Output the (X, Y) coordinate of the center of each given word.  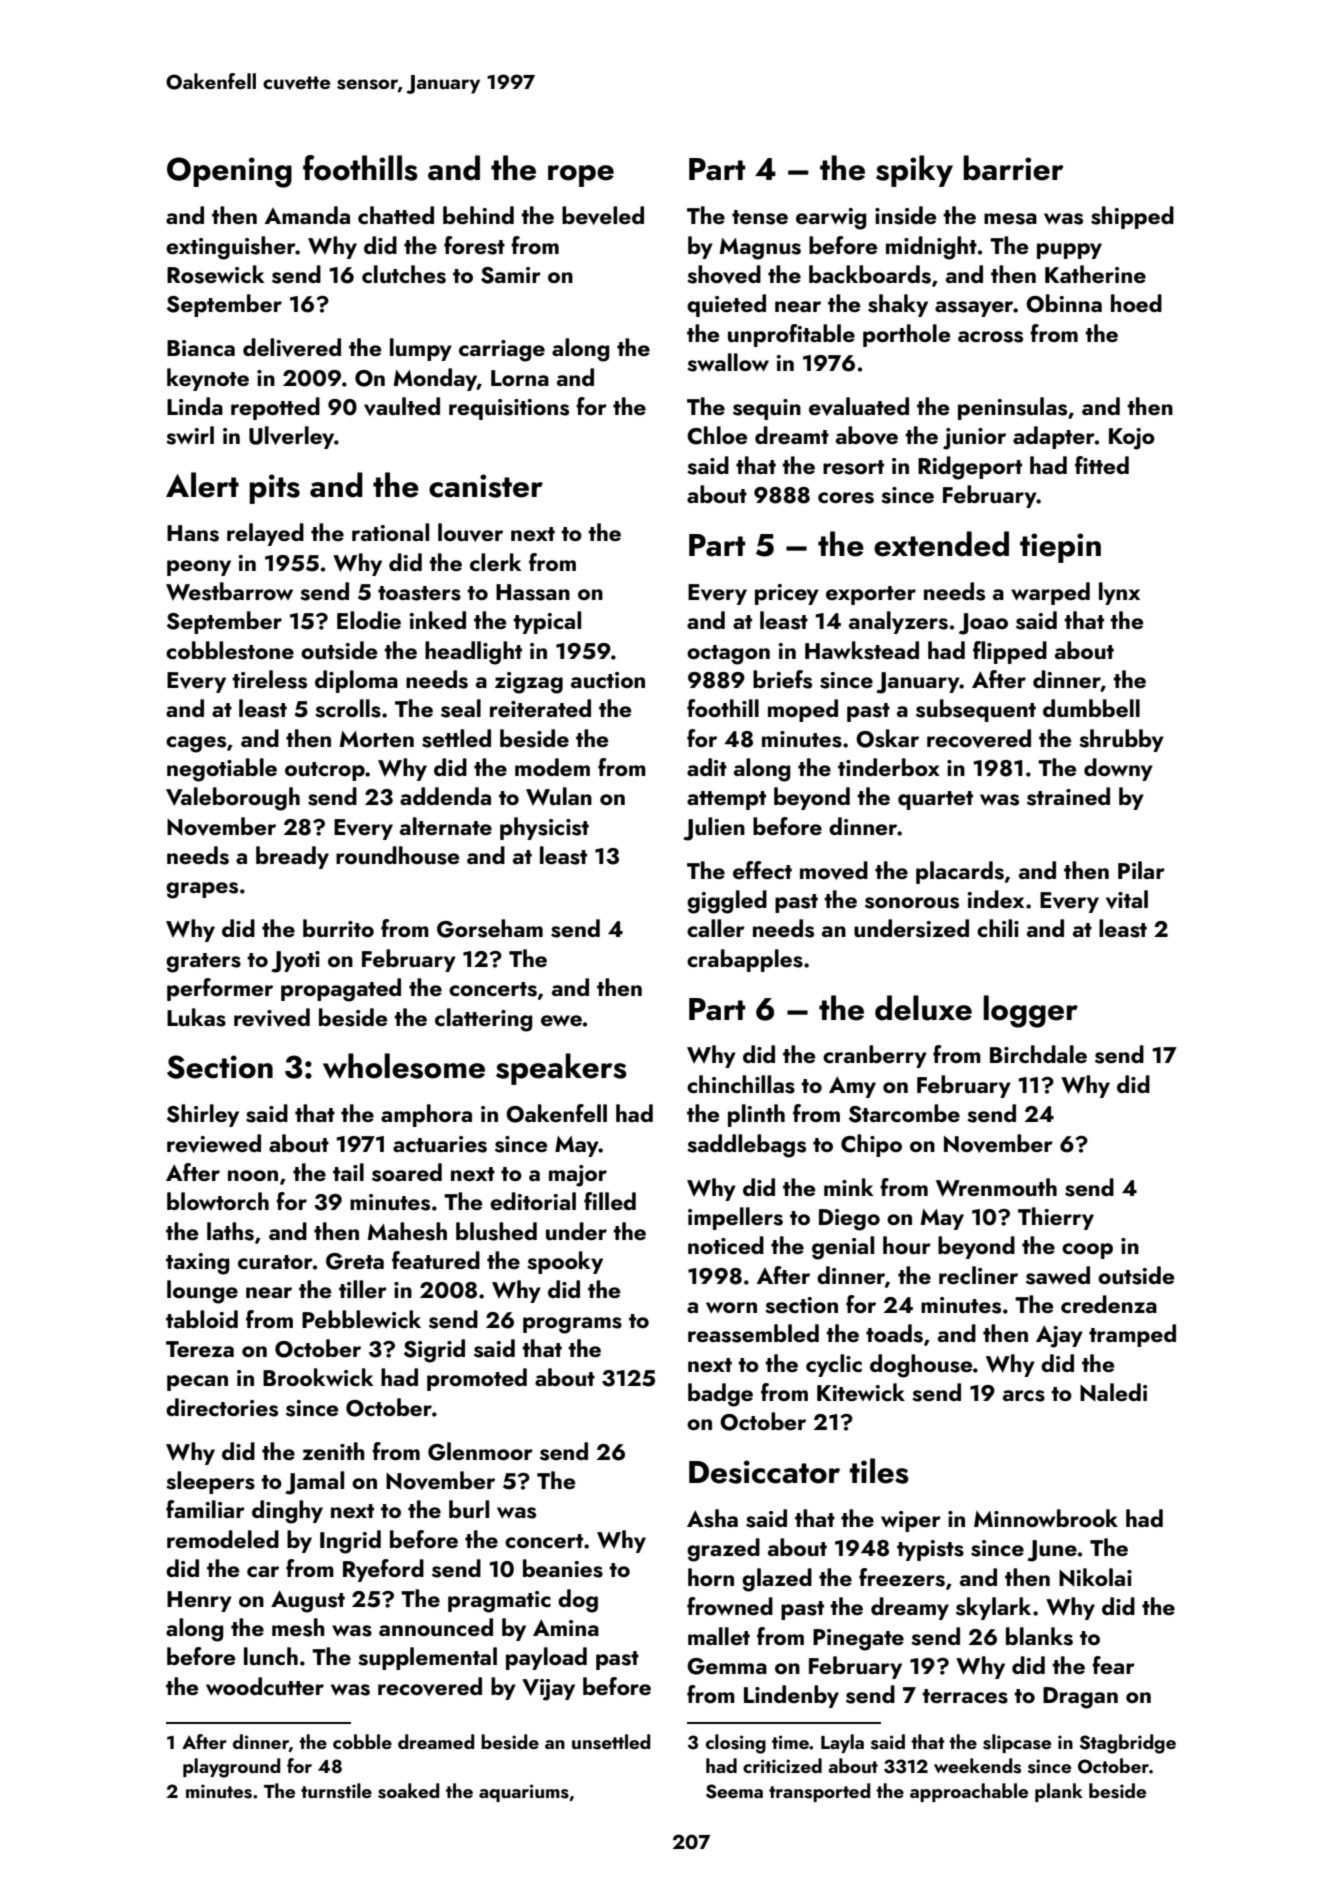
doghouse (921, 1366)
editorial (533, 1201)
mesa (1010, 219)
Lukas (196, 1017)
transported (820, 1792)
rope (581, 176)
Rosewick (216, 274)
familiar (205, 1509)
